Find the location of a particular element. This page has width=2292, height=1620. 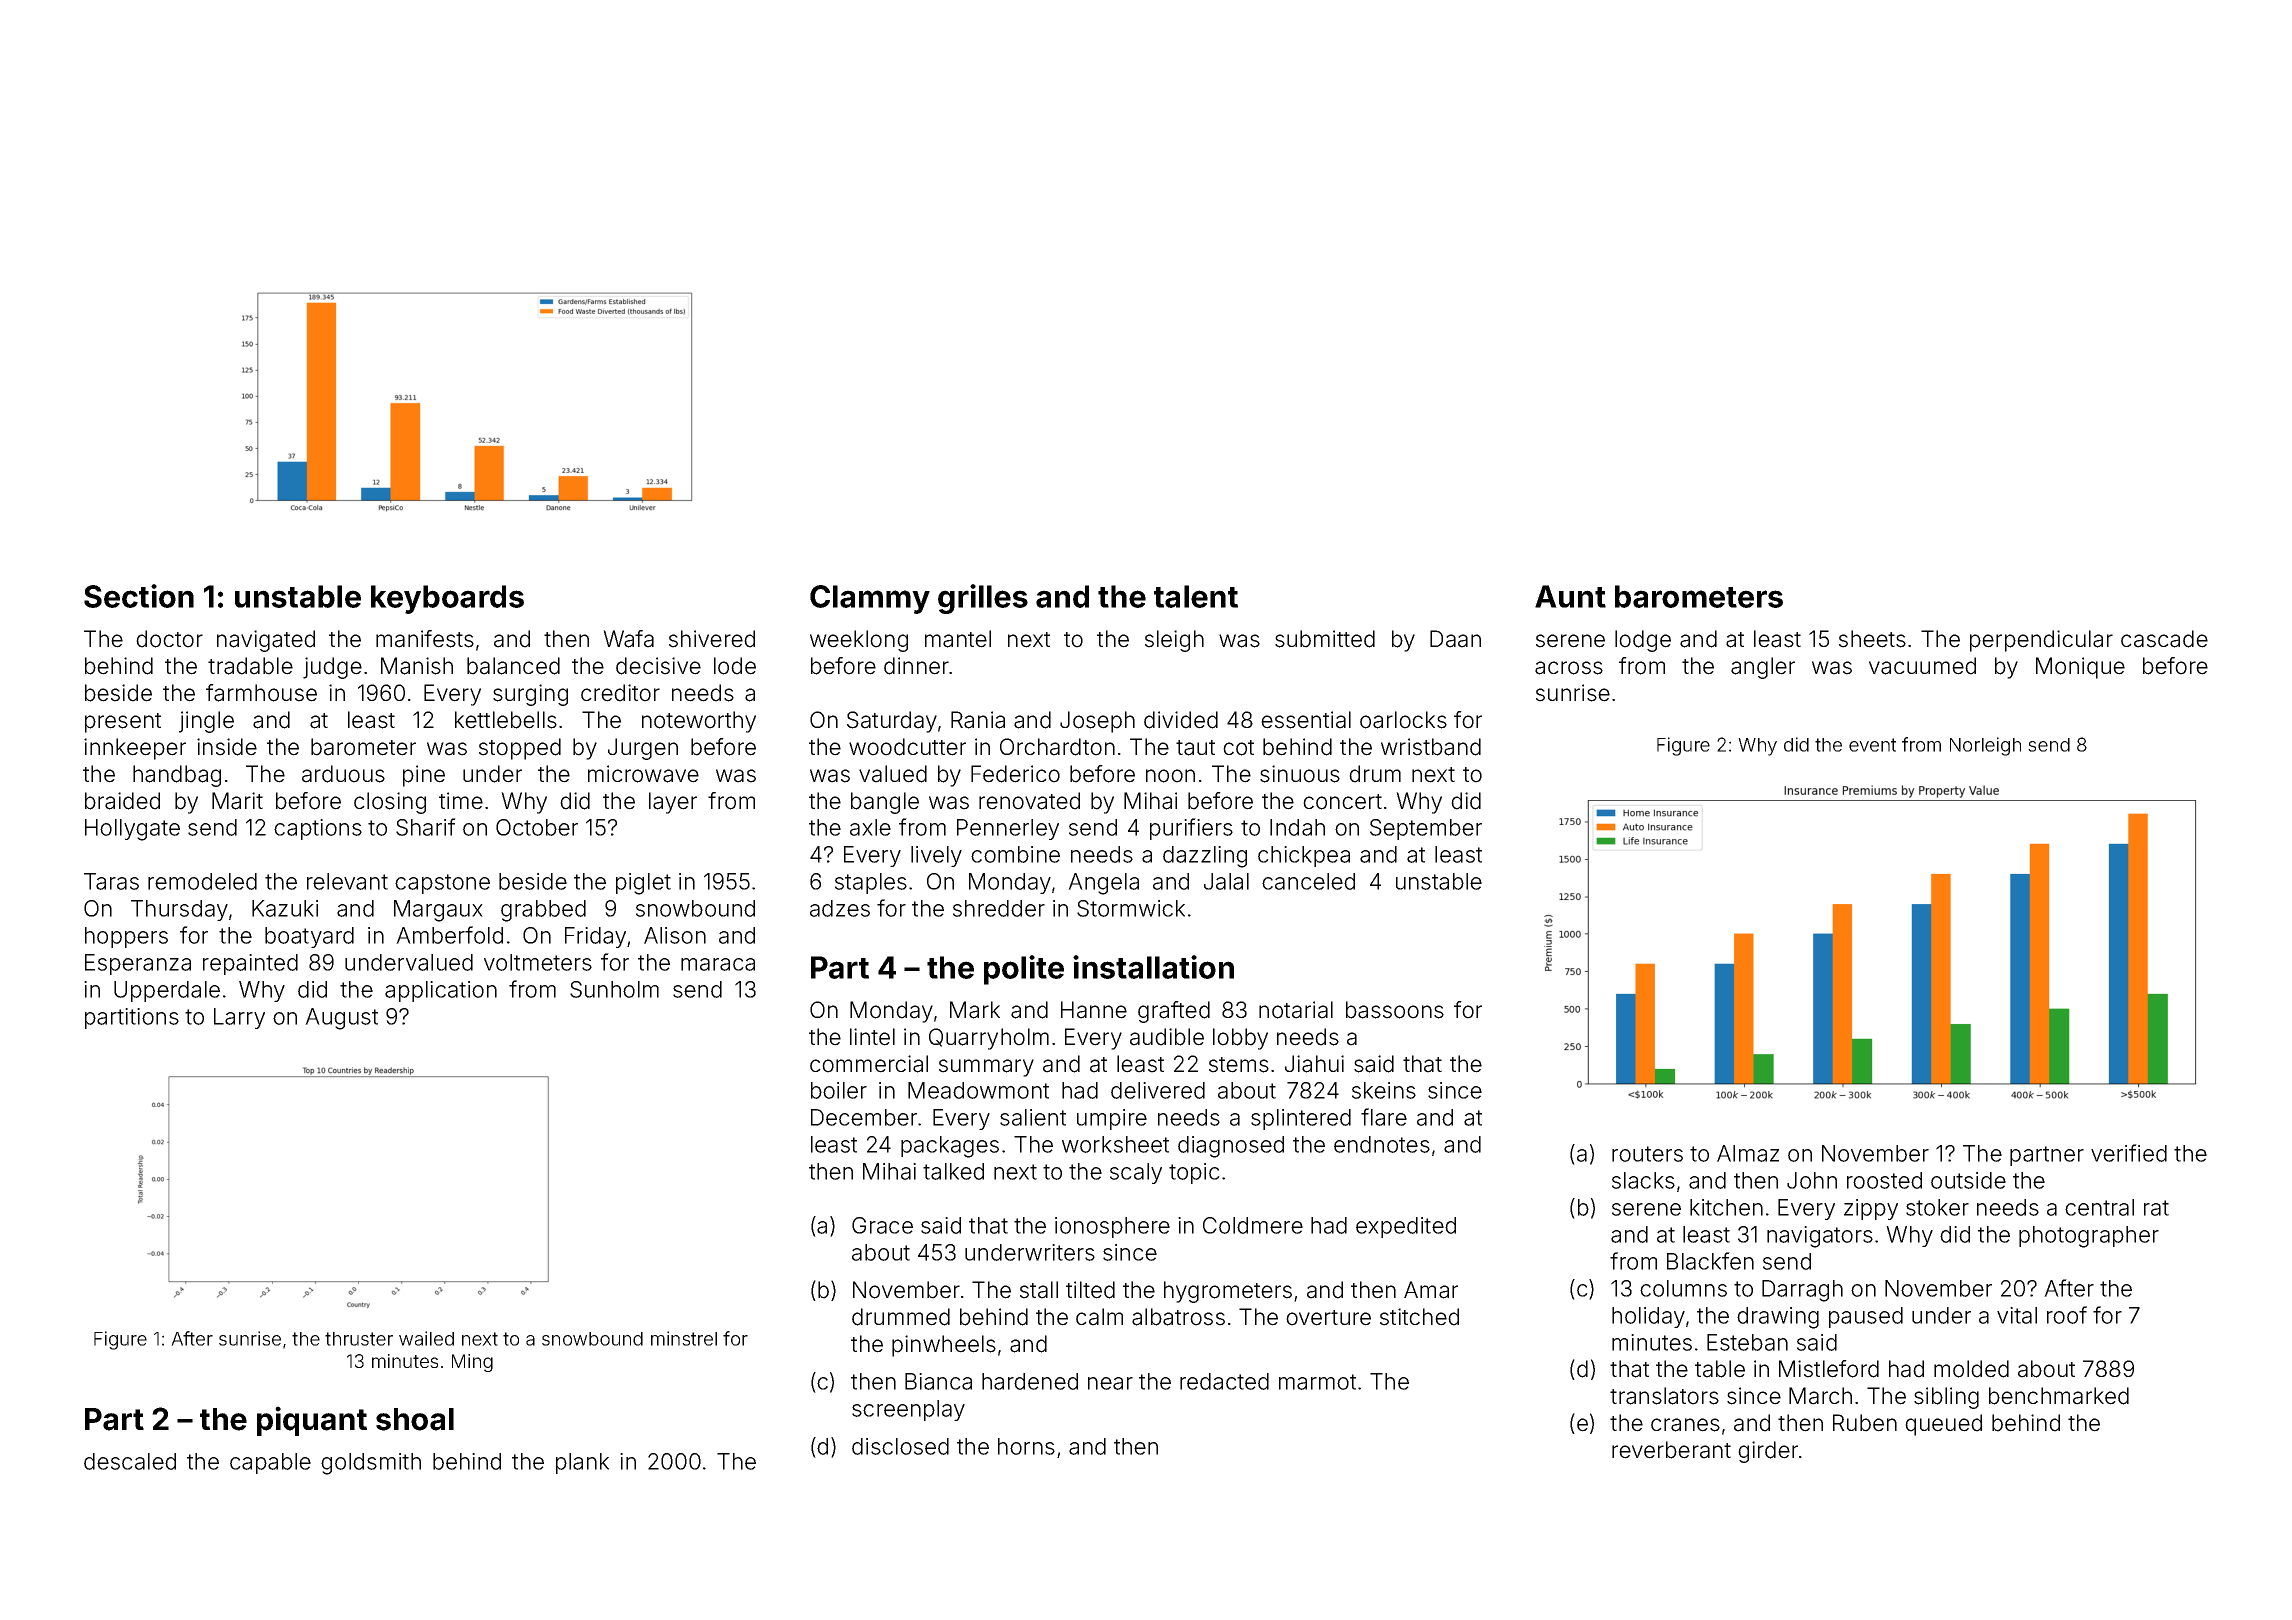

bassoons is located at coordinates (1395, 1010).
